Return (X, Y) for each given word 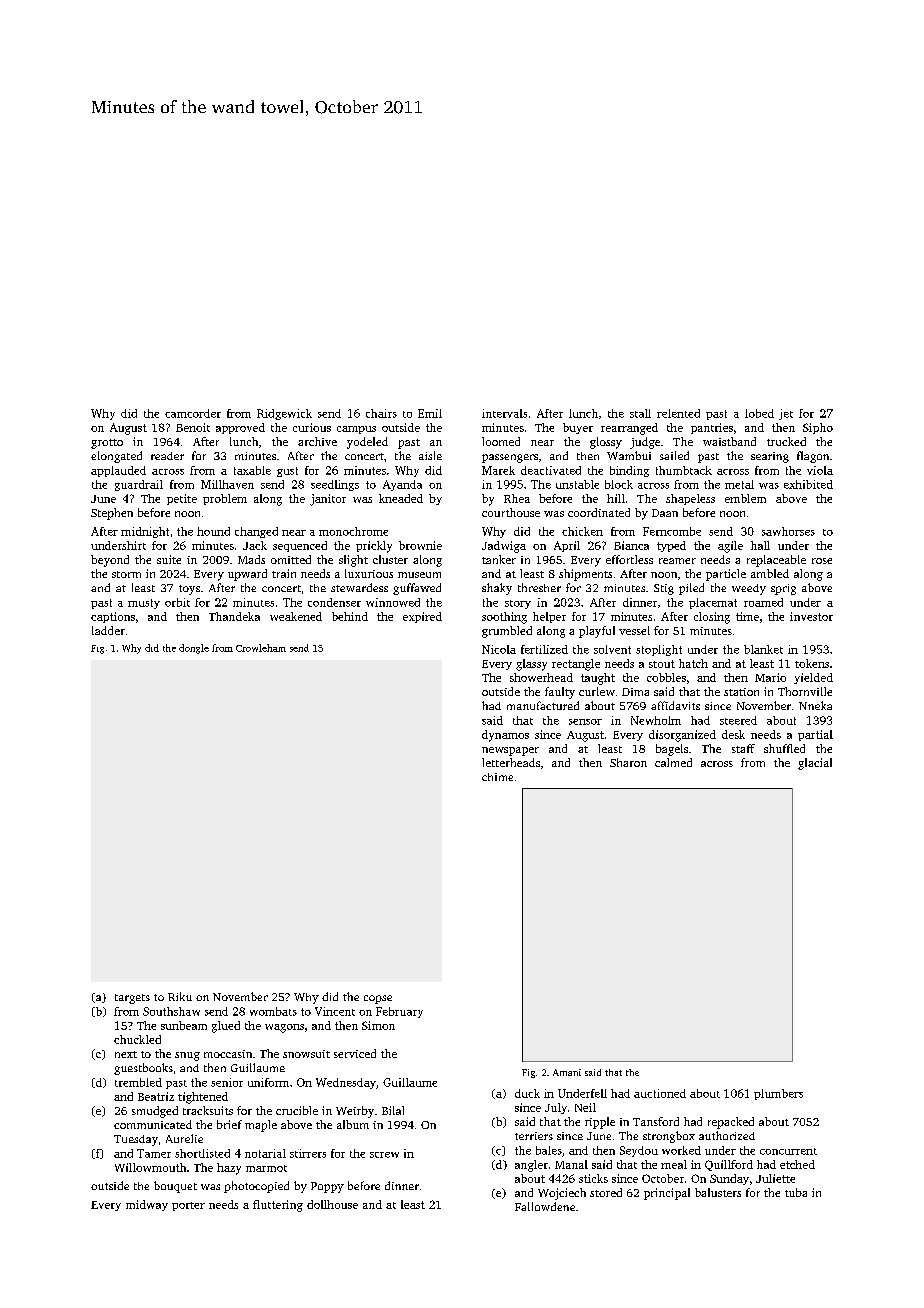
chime (497, 777)
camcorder (193, 413)
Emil (430, 413)
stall (640, 413)
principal (667, 1194)
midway (147, 1205)
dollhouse (332, 1204)
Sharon (628, 762)
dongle (194, 649)
